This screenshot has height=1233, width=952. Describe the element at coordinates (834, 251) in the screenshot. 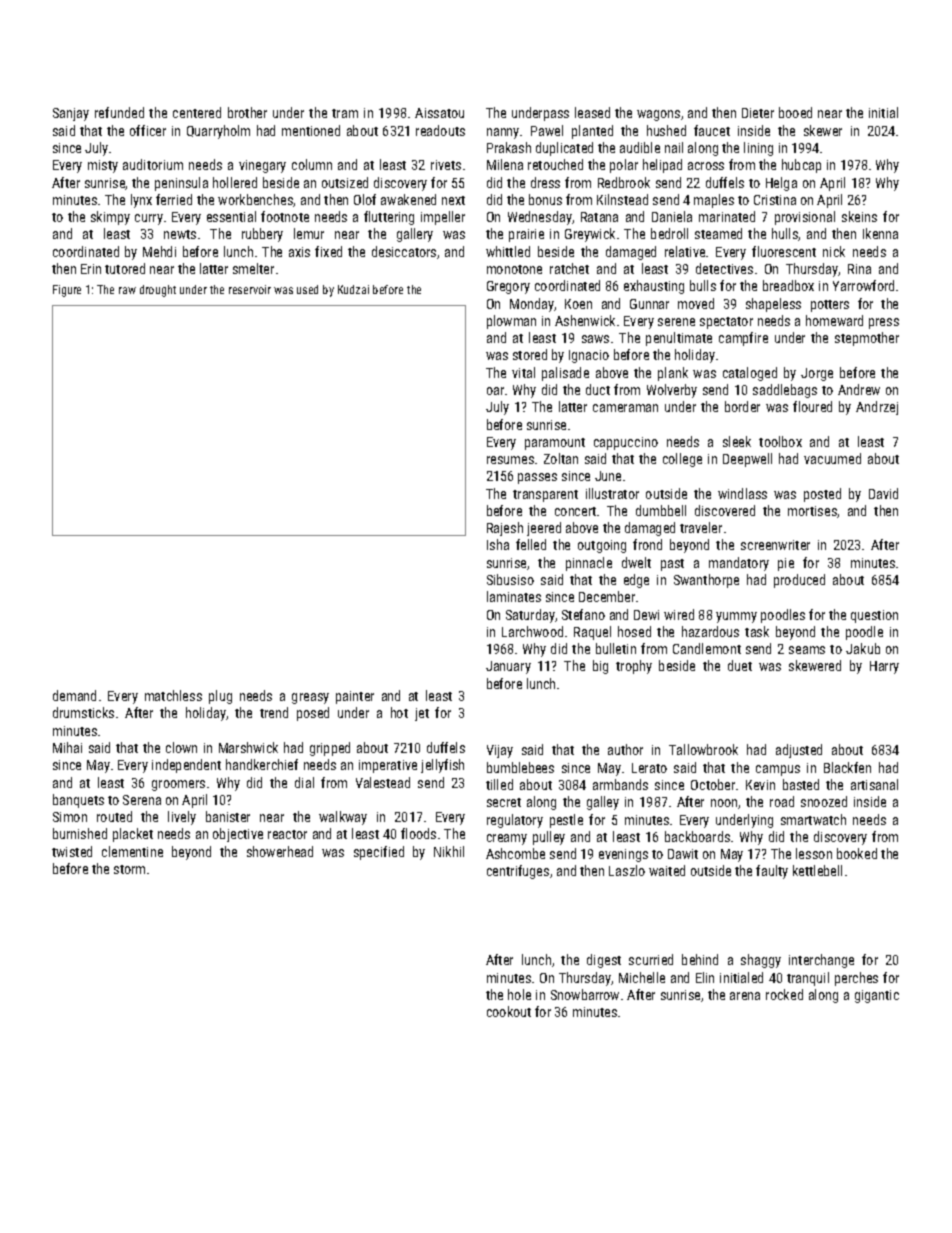

I see `nick` at that location.
